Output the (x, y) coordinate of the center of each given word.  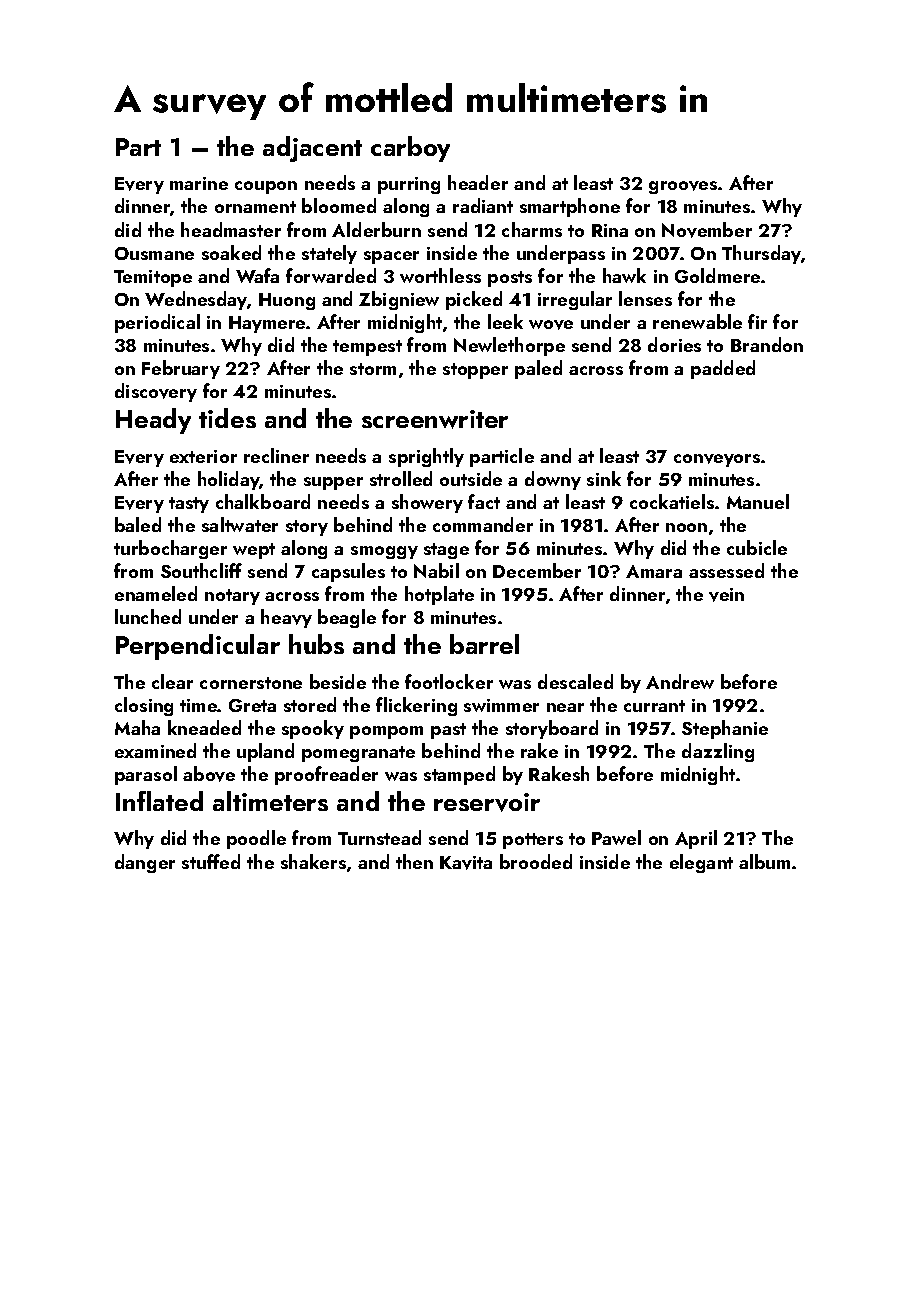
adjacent (312, 149)
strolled (401, 478)
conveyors (717, 460)
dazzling (718, 752)
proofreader (326, 775)
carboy (410, 149)
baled (138, 524)
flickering (416, 706)
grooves (683, 187)
